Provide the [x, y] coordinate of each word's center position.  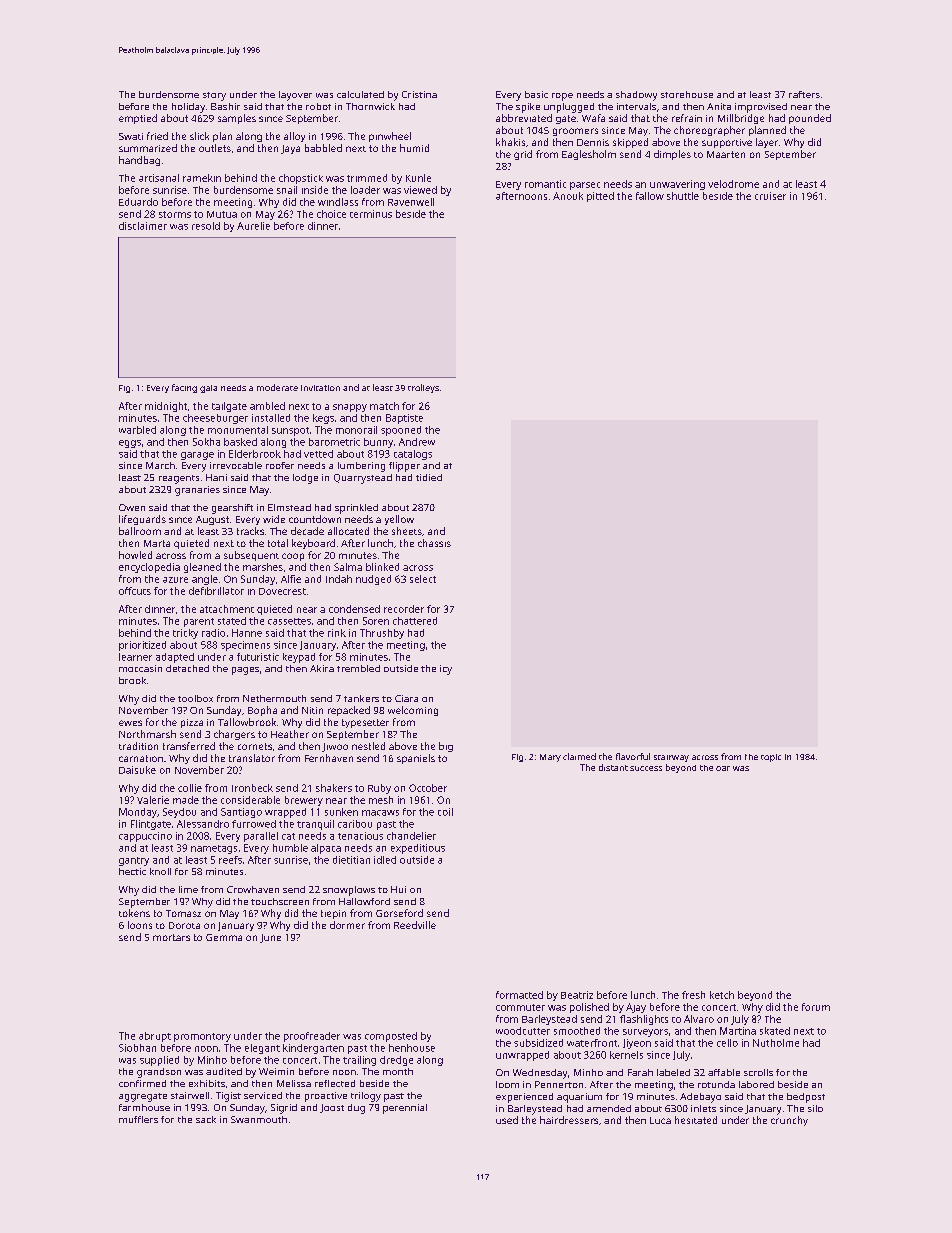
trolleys [423, 388]
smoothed [577, 1031]
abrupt [155, 1037]
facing [184, 388]
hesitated [696, 1120]
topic [771, 758]
